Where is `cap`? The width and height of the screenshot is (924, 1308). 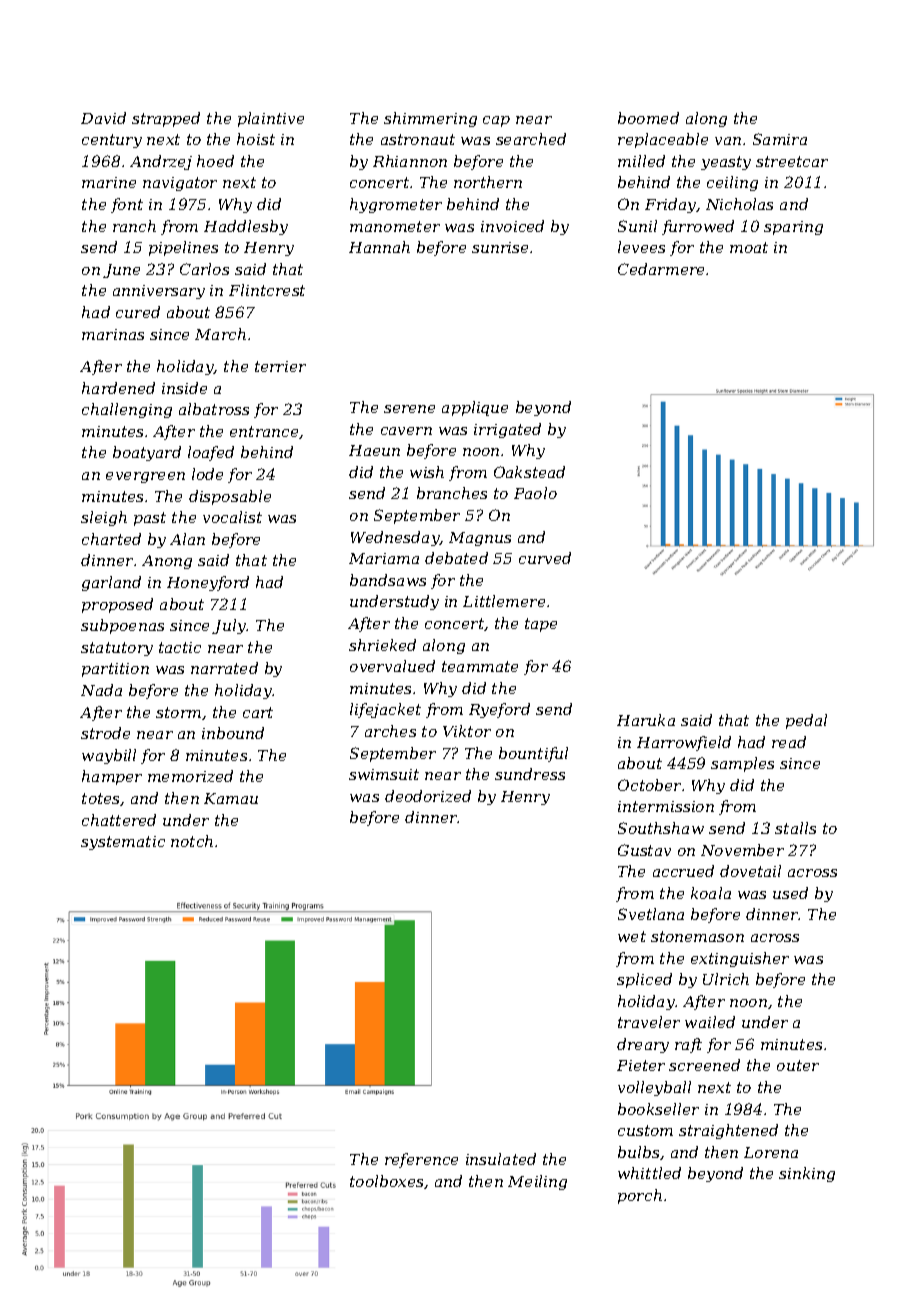
cap is located at coordinates (496, 121).
